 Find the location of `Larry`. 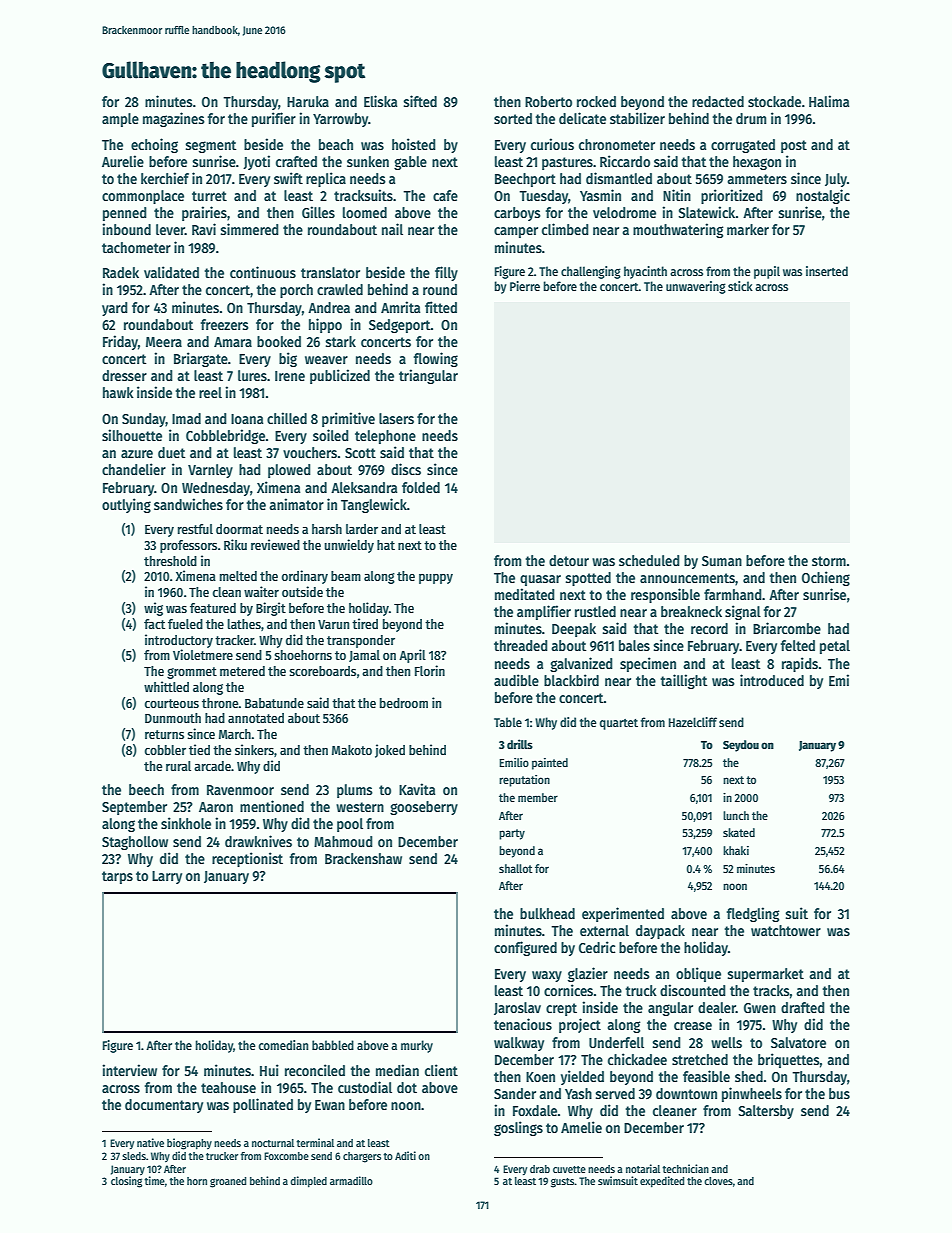

Larry is located at coordinates (167, 877).
